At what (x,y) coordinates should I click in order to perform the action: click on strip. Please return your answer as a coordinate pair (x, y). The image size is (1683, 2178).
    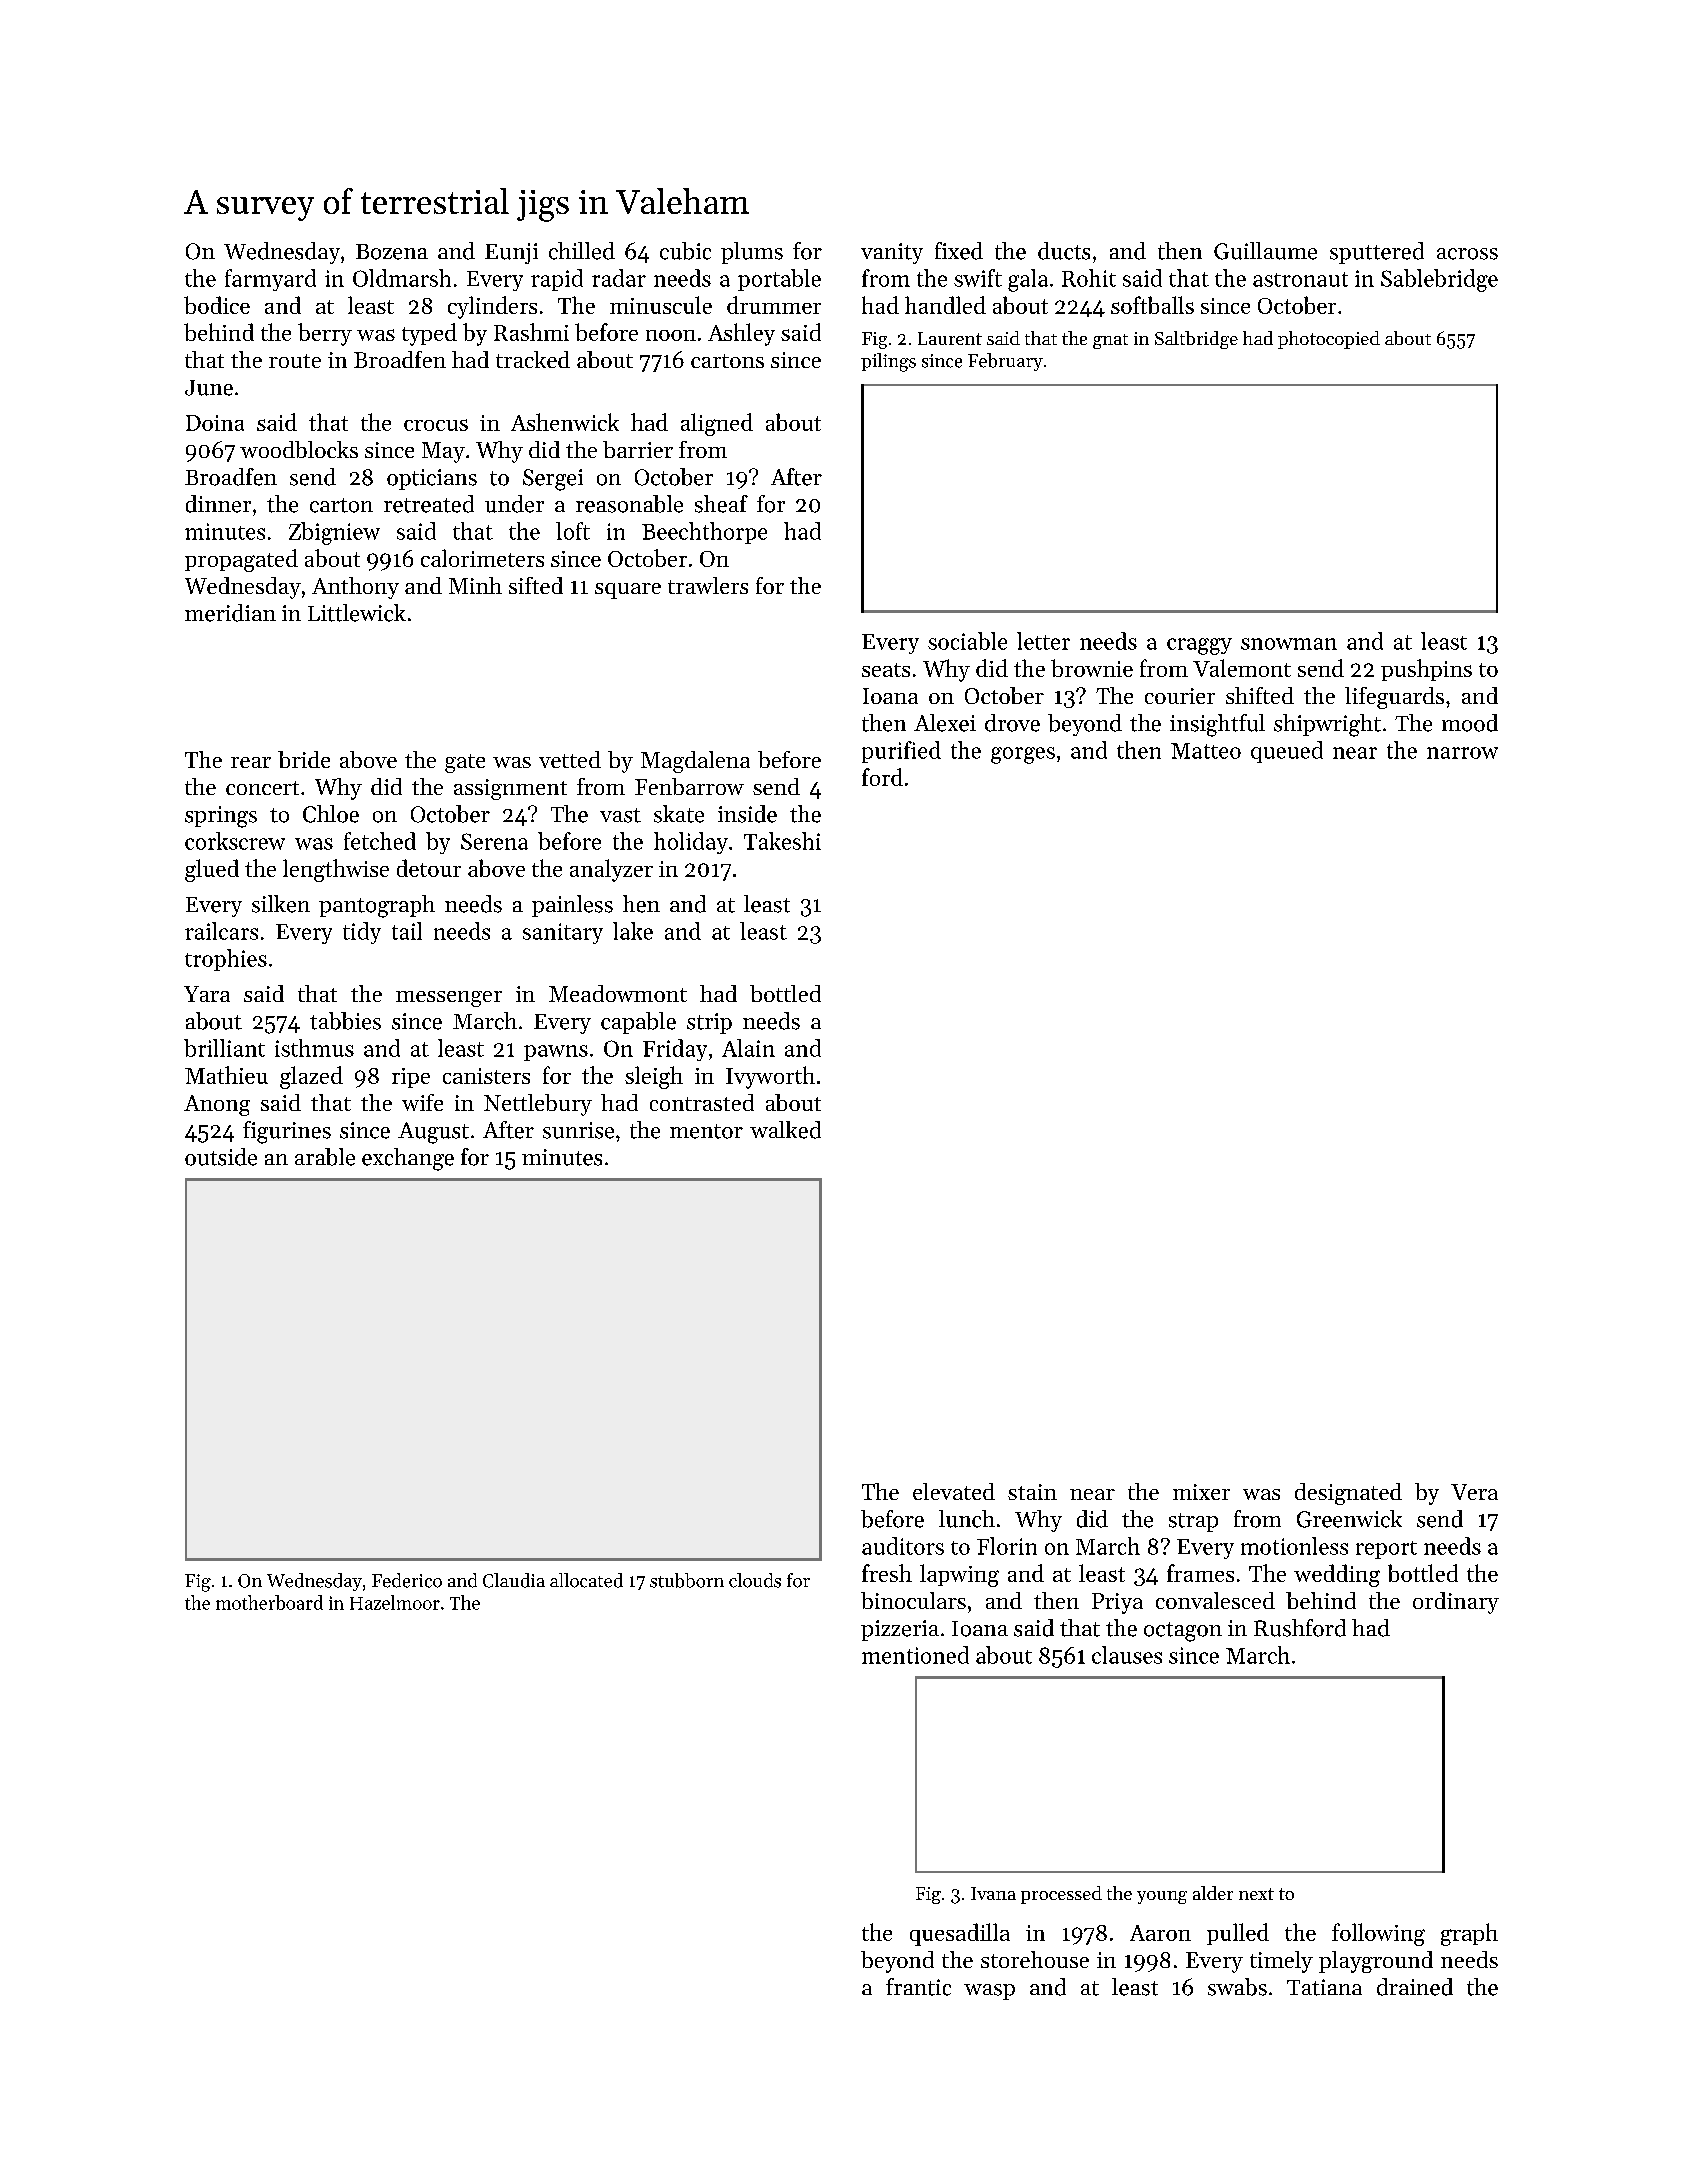
    Looking at the image, I should click on (709, 1023).
